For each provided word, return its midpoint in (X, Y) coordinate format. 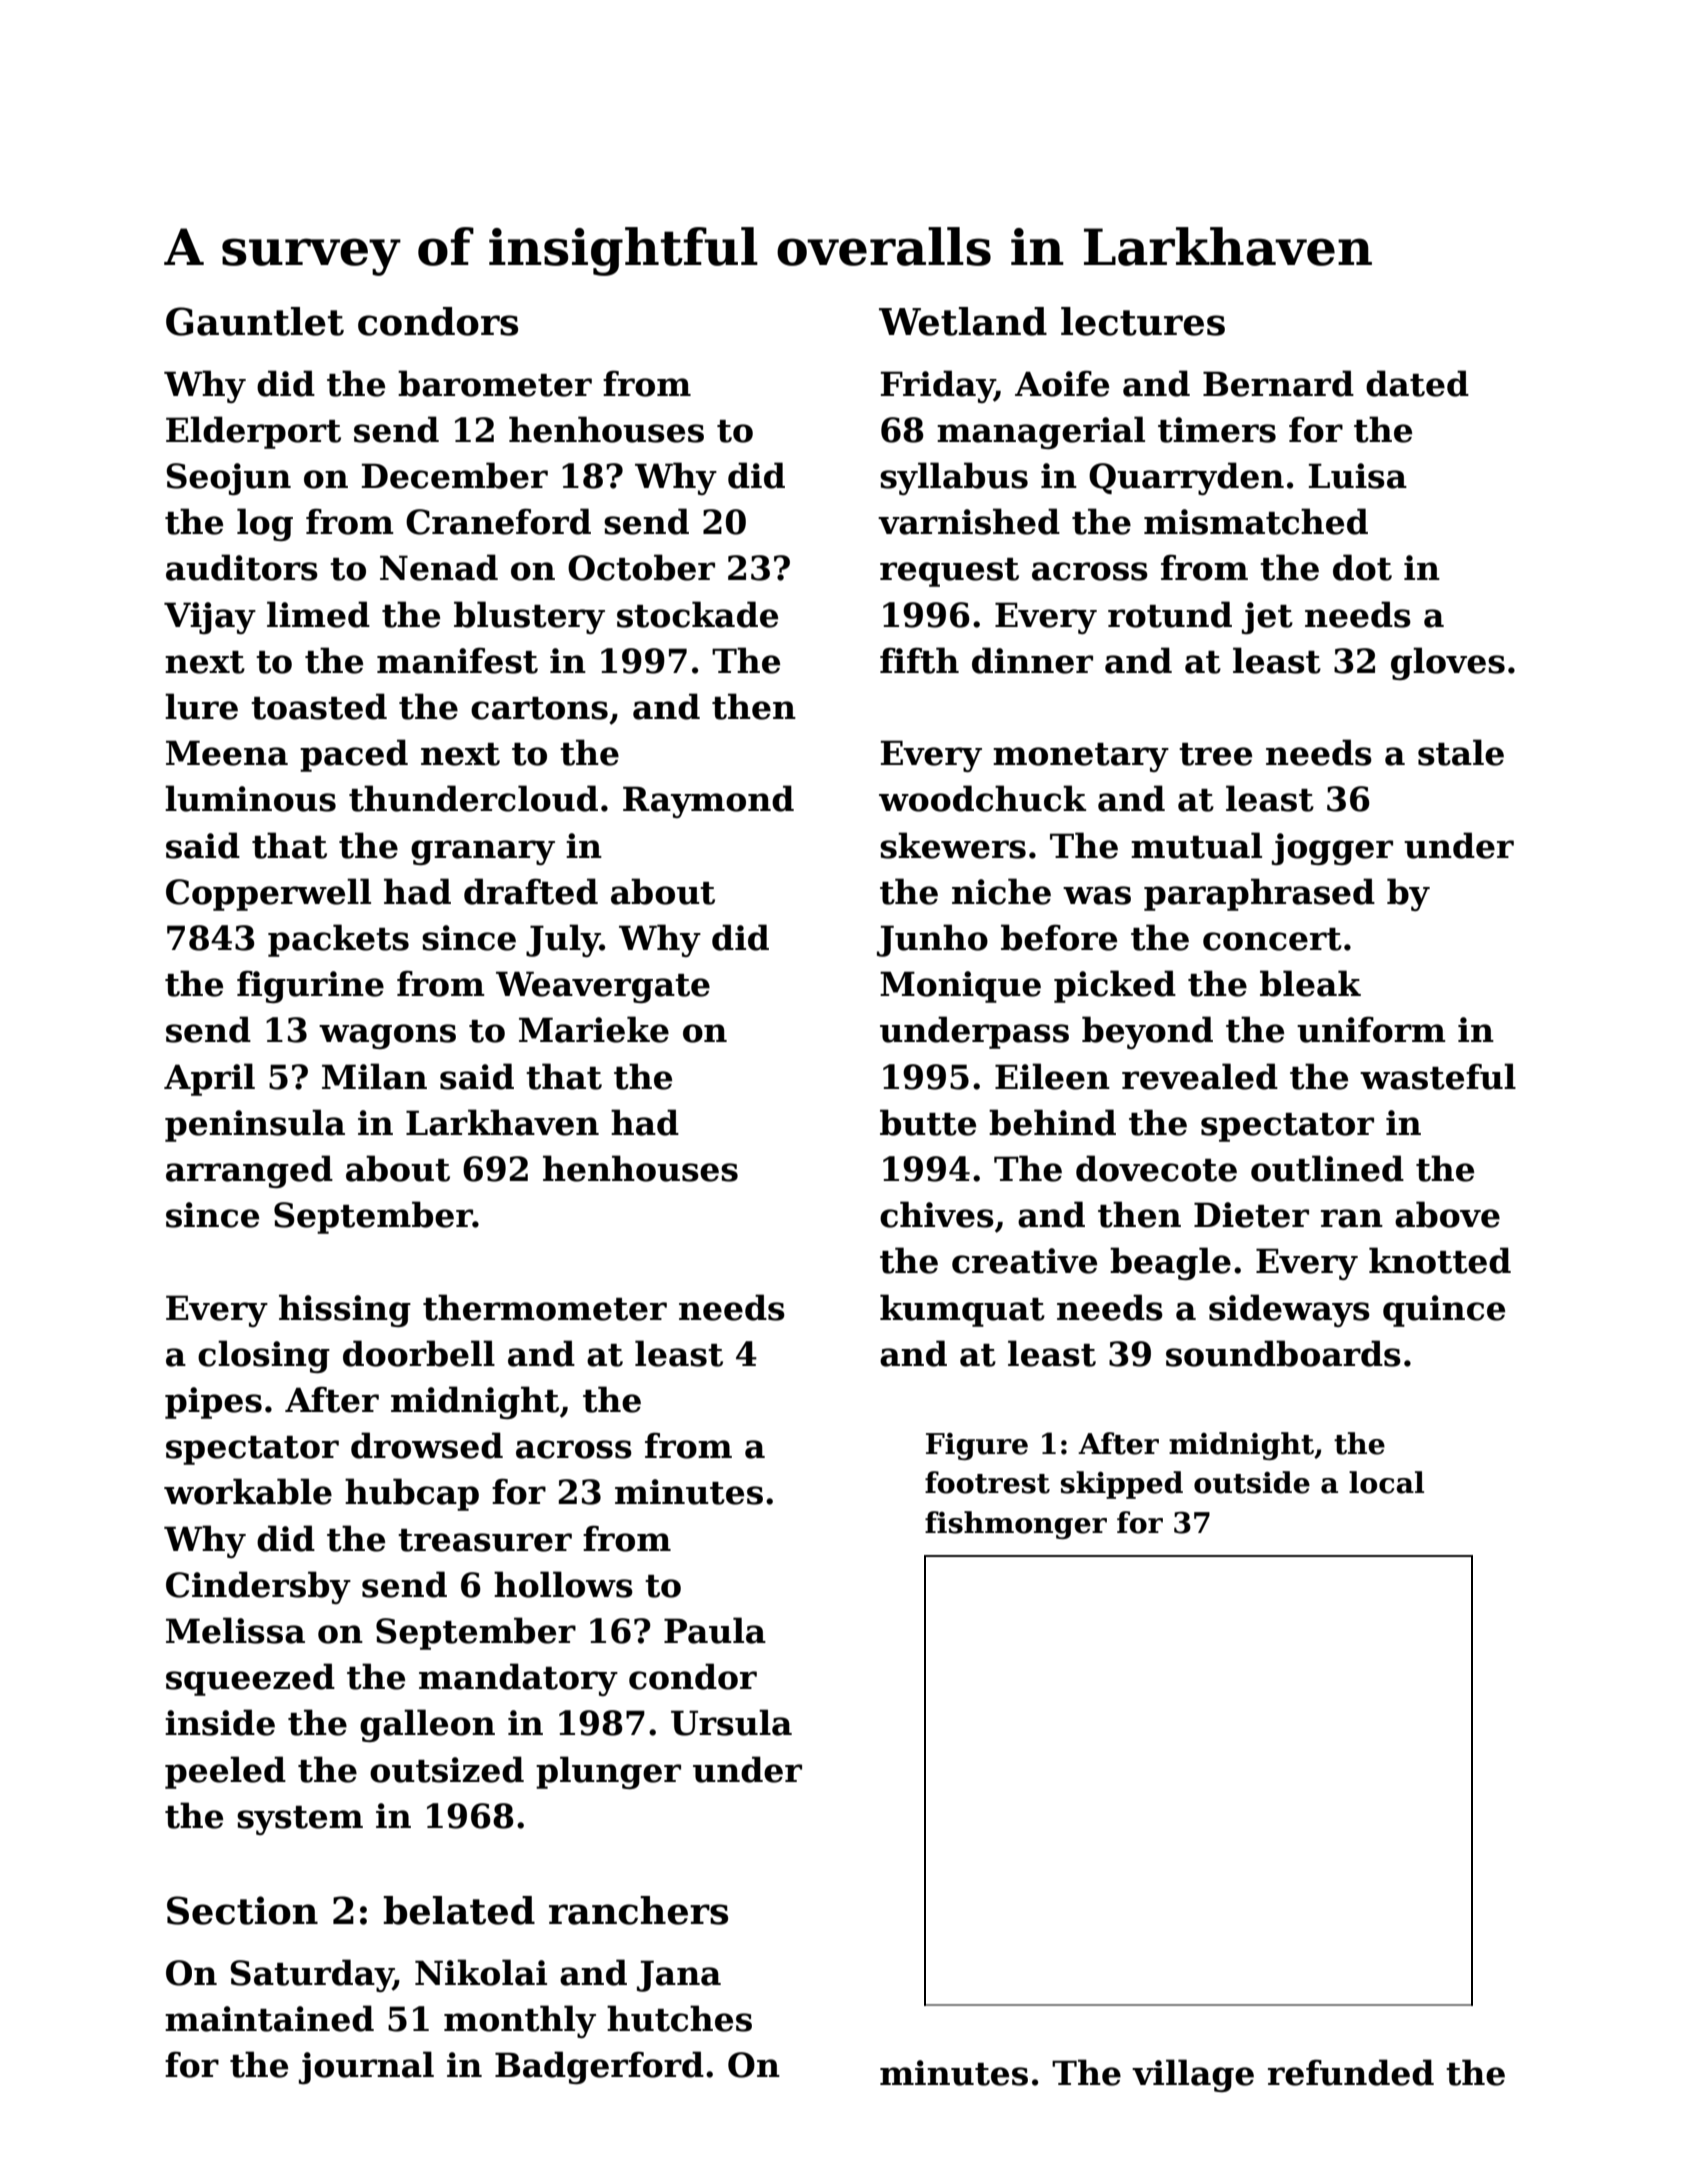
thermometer (545, 1307)
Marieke (594, 1029)
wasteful (1438, 1076)
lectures (1143, 321)
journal (366, 2067)
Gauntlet (255, 321)
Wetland (963, 321)
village (1193, 2075)
